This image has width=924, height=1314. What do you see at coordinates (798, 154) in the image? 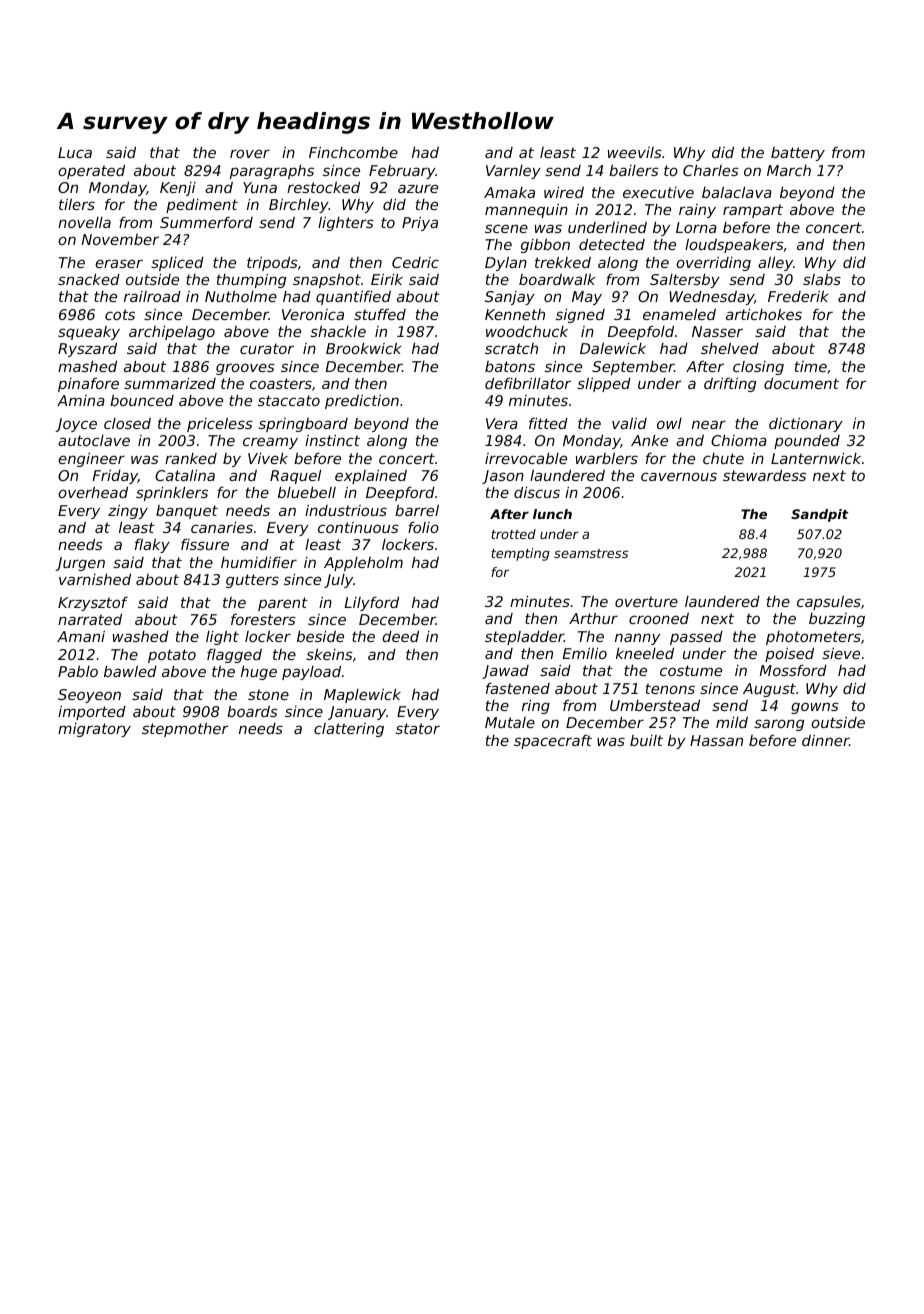
I see `battery` at bounding box center [798, 154].
